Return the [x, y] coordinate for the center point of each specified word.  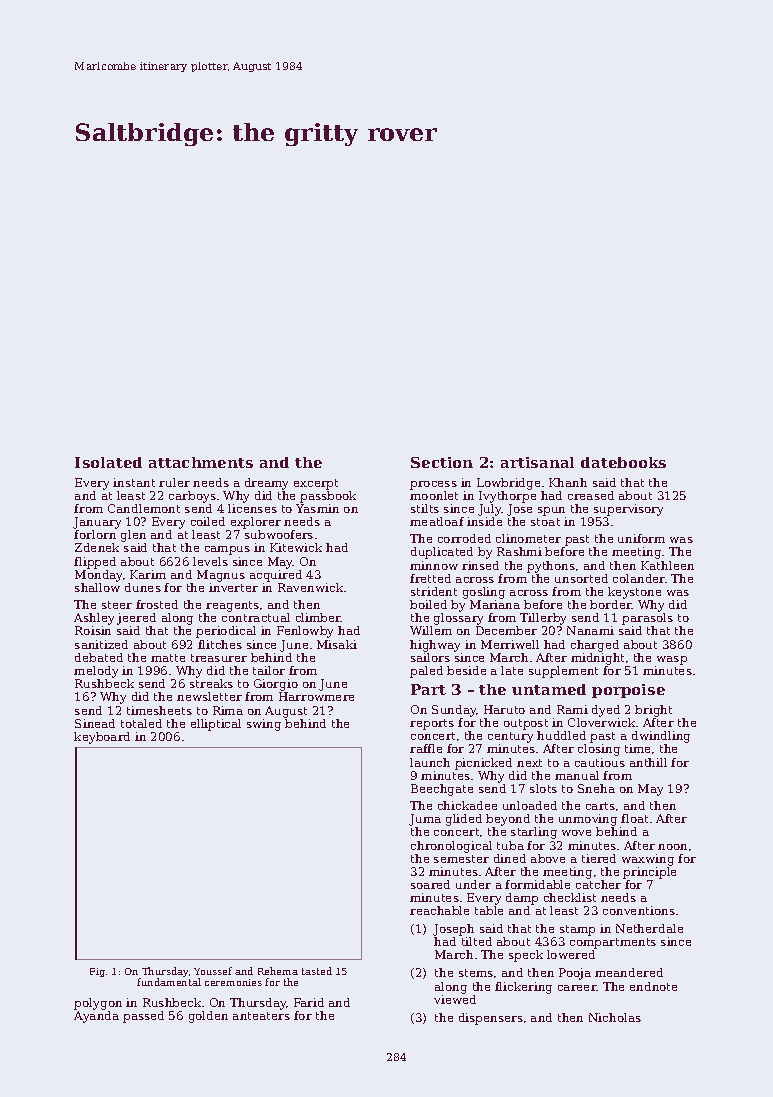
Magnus [221, 576]
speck [526, 956]
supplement [563, 672]
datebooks [623, 462]
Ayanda [96, 1017]
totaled [141, 723]
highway [435, 646]
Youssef [213, 971]
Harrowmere [316, 696]
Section [442, 462]
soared [430, 884]
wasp [672, 660]
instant [134, 482]
